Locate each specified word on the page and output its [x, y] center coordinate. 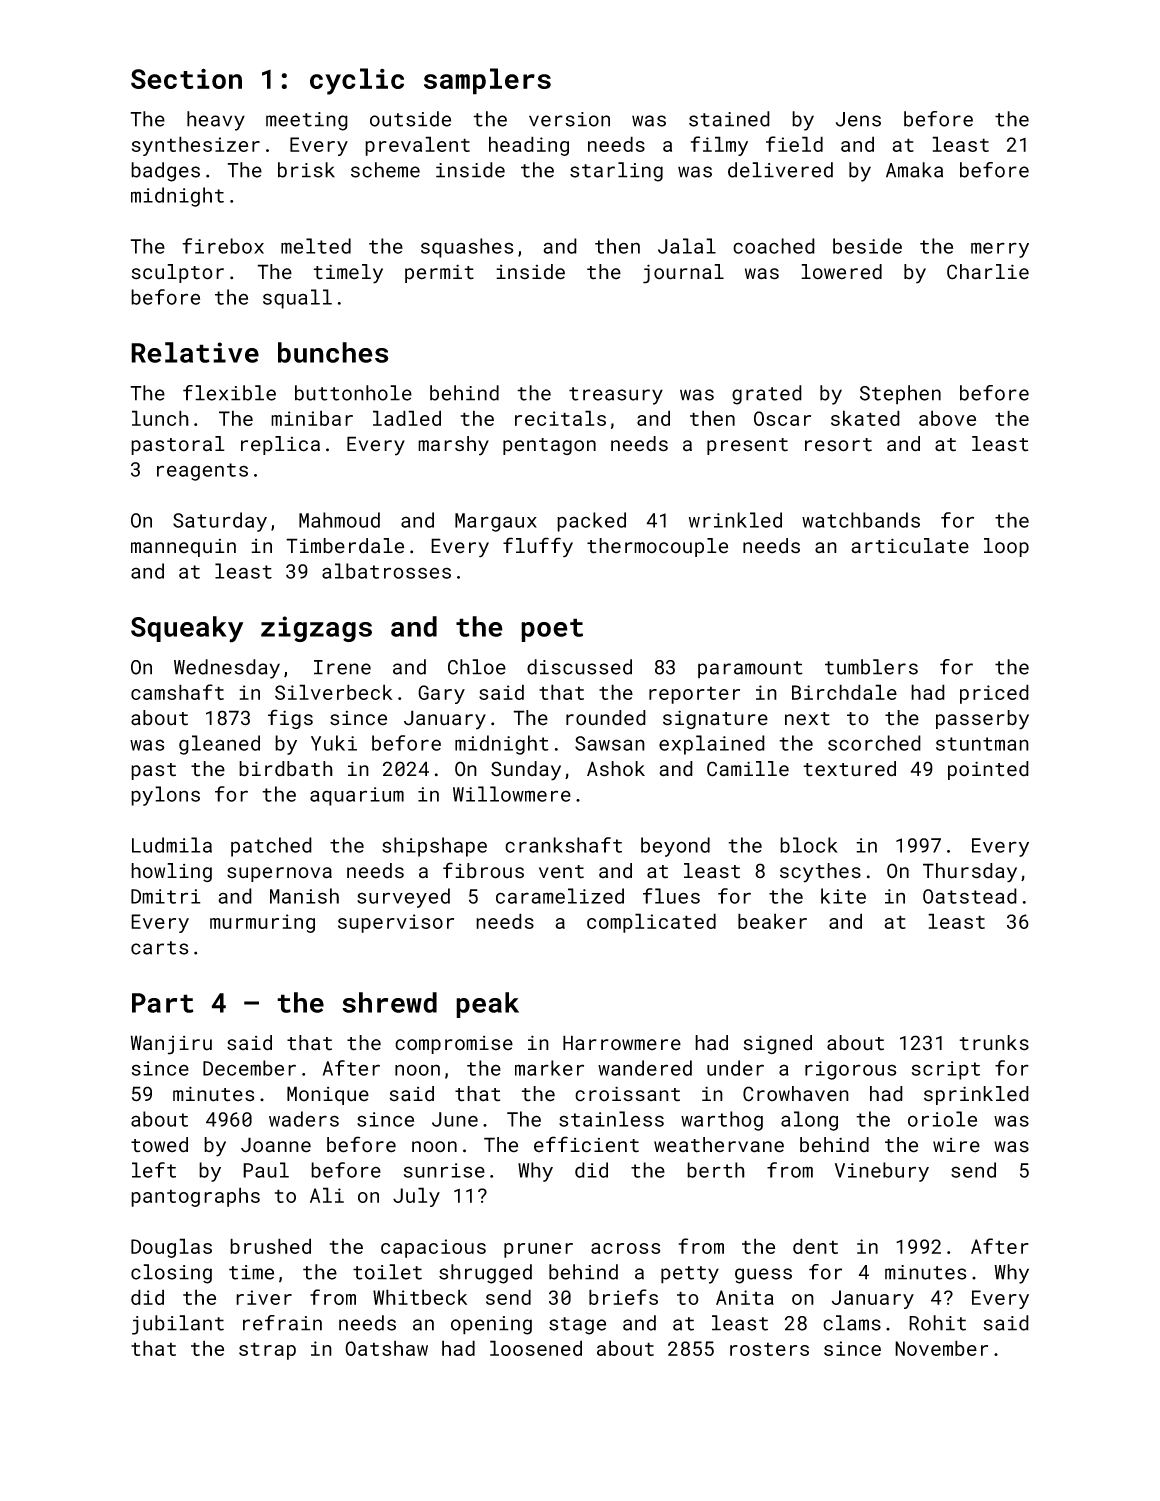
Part [163, 1003]
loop [1006, 547]
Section [186, 78]
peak [487, 1005]
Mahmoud [339, 520]
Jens [858, 119]
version [569, 119]
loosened [536, 1348]
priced [994, 694]
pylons [165, 796]
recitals [560, 418]
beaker [772, 921]
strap [267, 1351]
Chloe [477, 667]
